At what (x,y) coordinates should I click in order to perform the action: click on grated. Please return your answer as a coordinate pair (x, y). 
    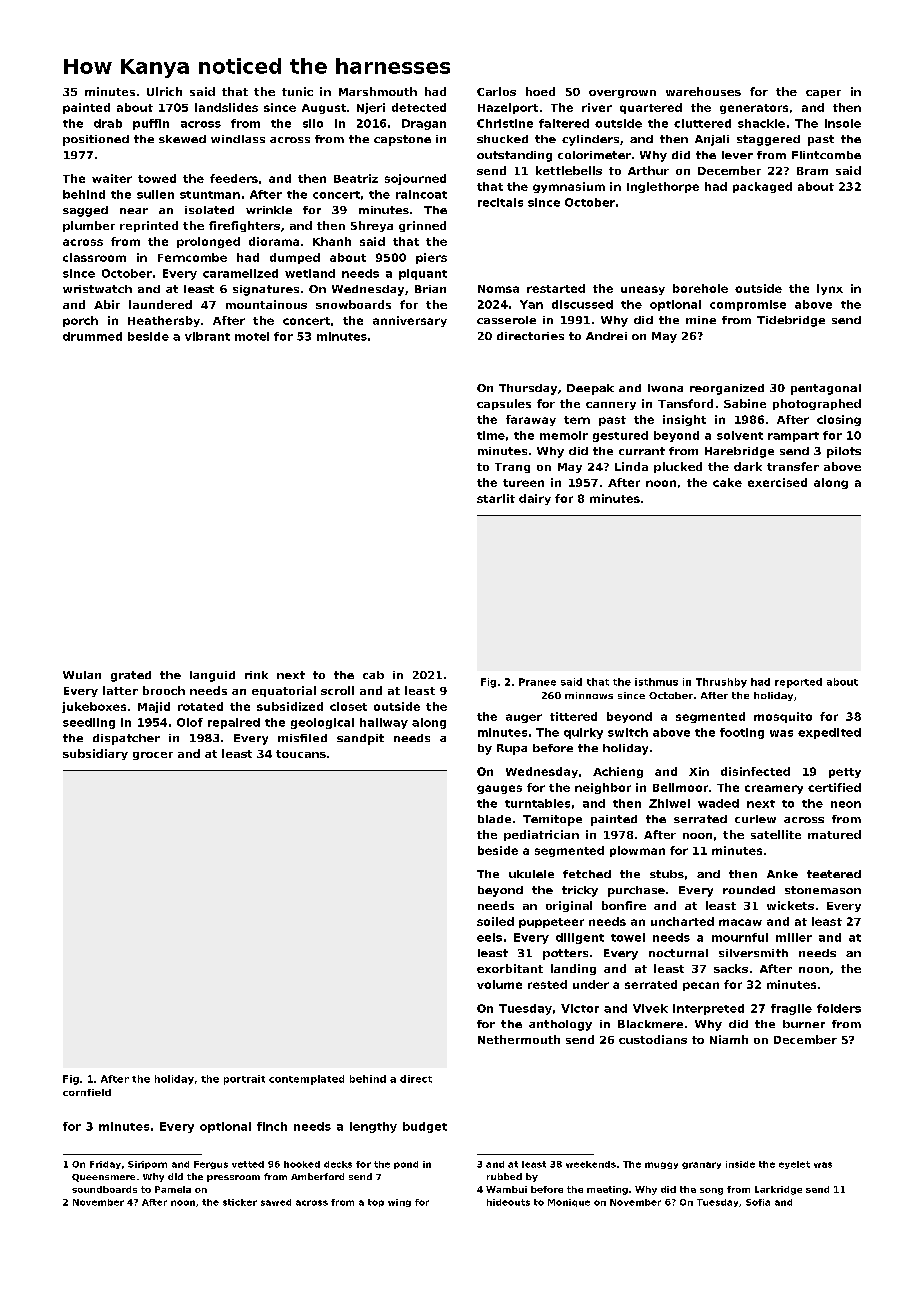
    Looking at the image, I should click on (131, 676).
